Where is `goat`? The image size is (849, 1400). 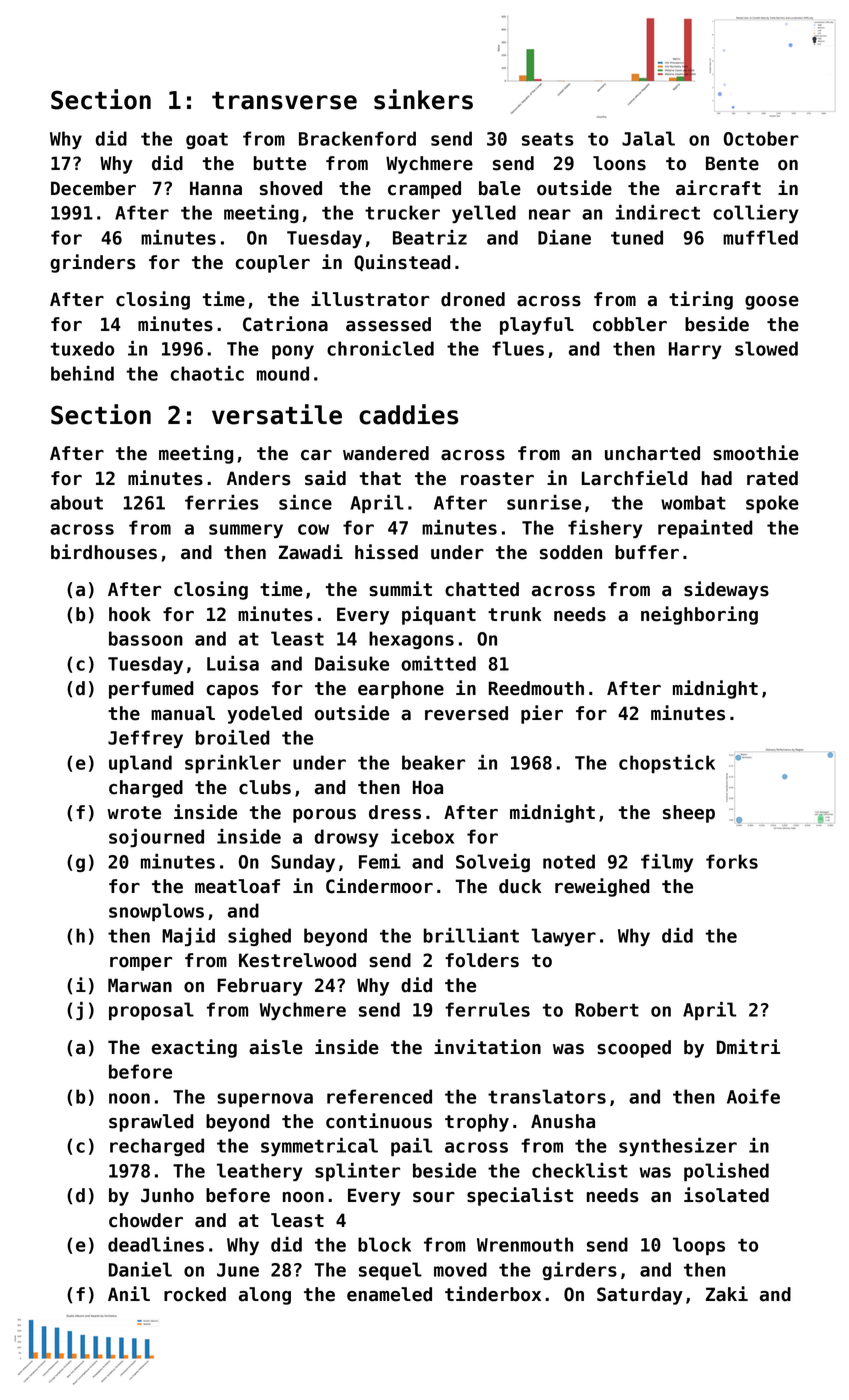 goat is located at coordinates (207, 140).
